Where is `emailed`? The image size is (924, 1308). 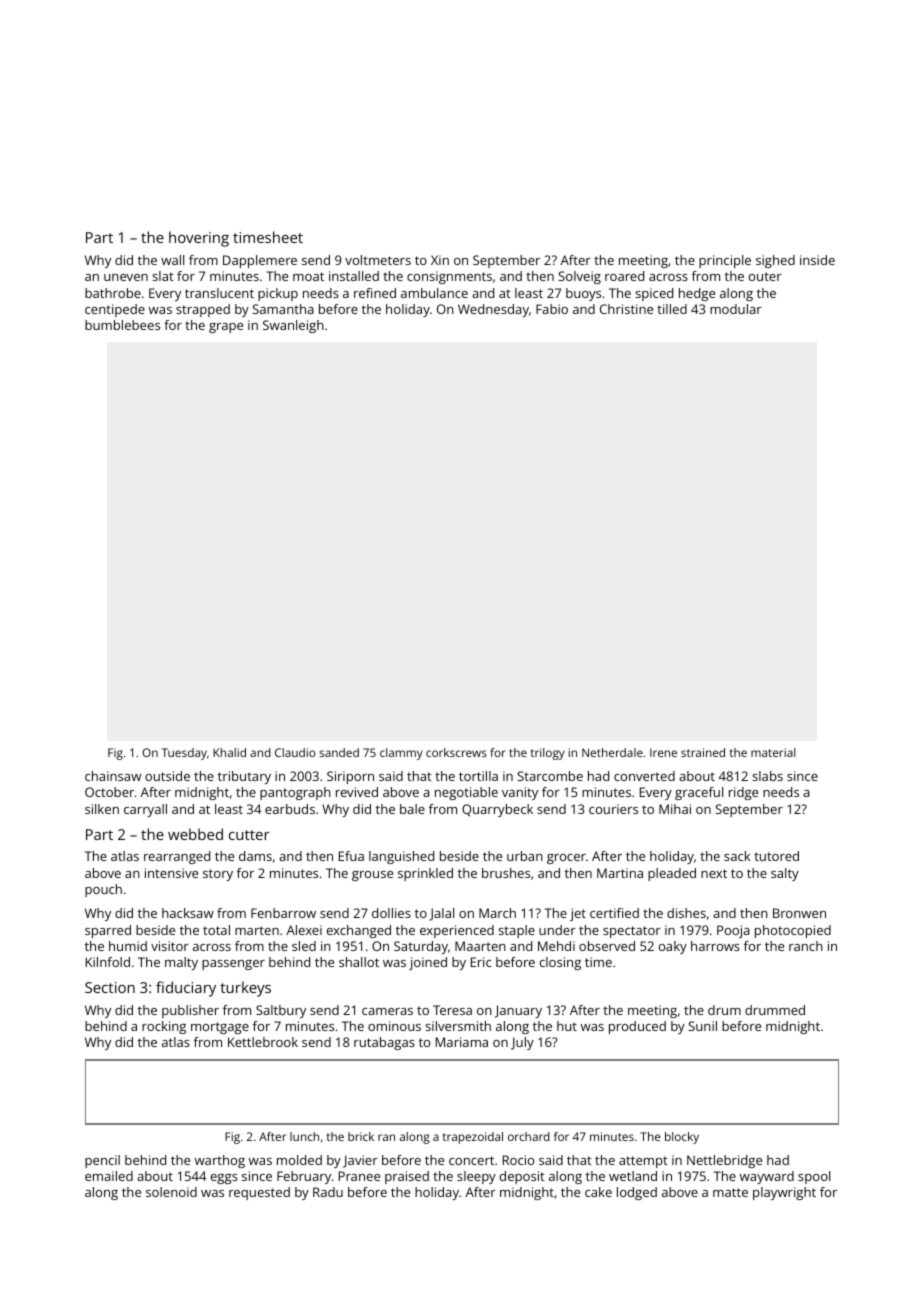
emailed is located at coordinates (109, 1176).
